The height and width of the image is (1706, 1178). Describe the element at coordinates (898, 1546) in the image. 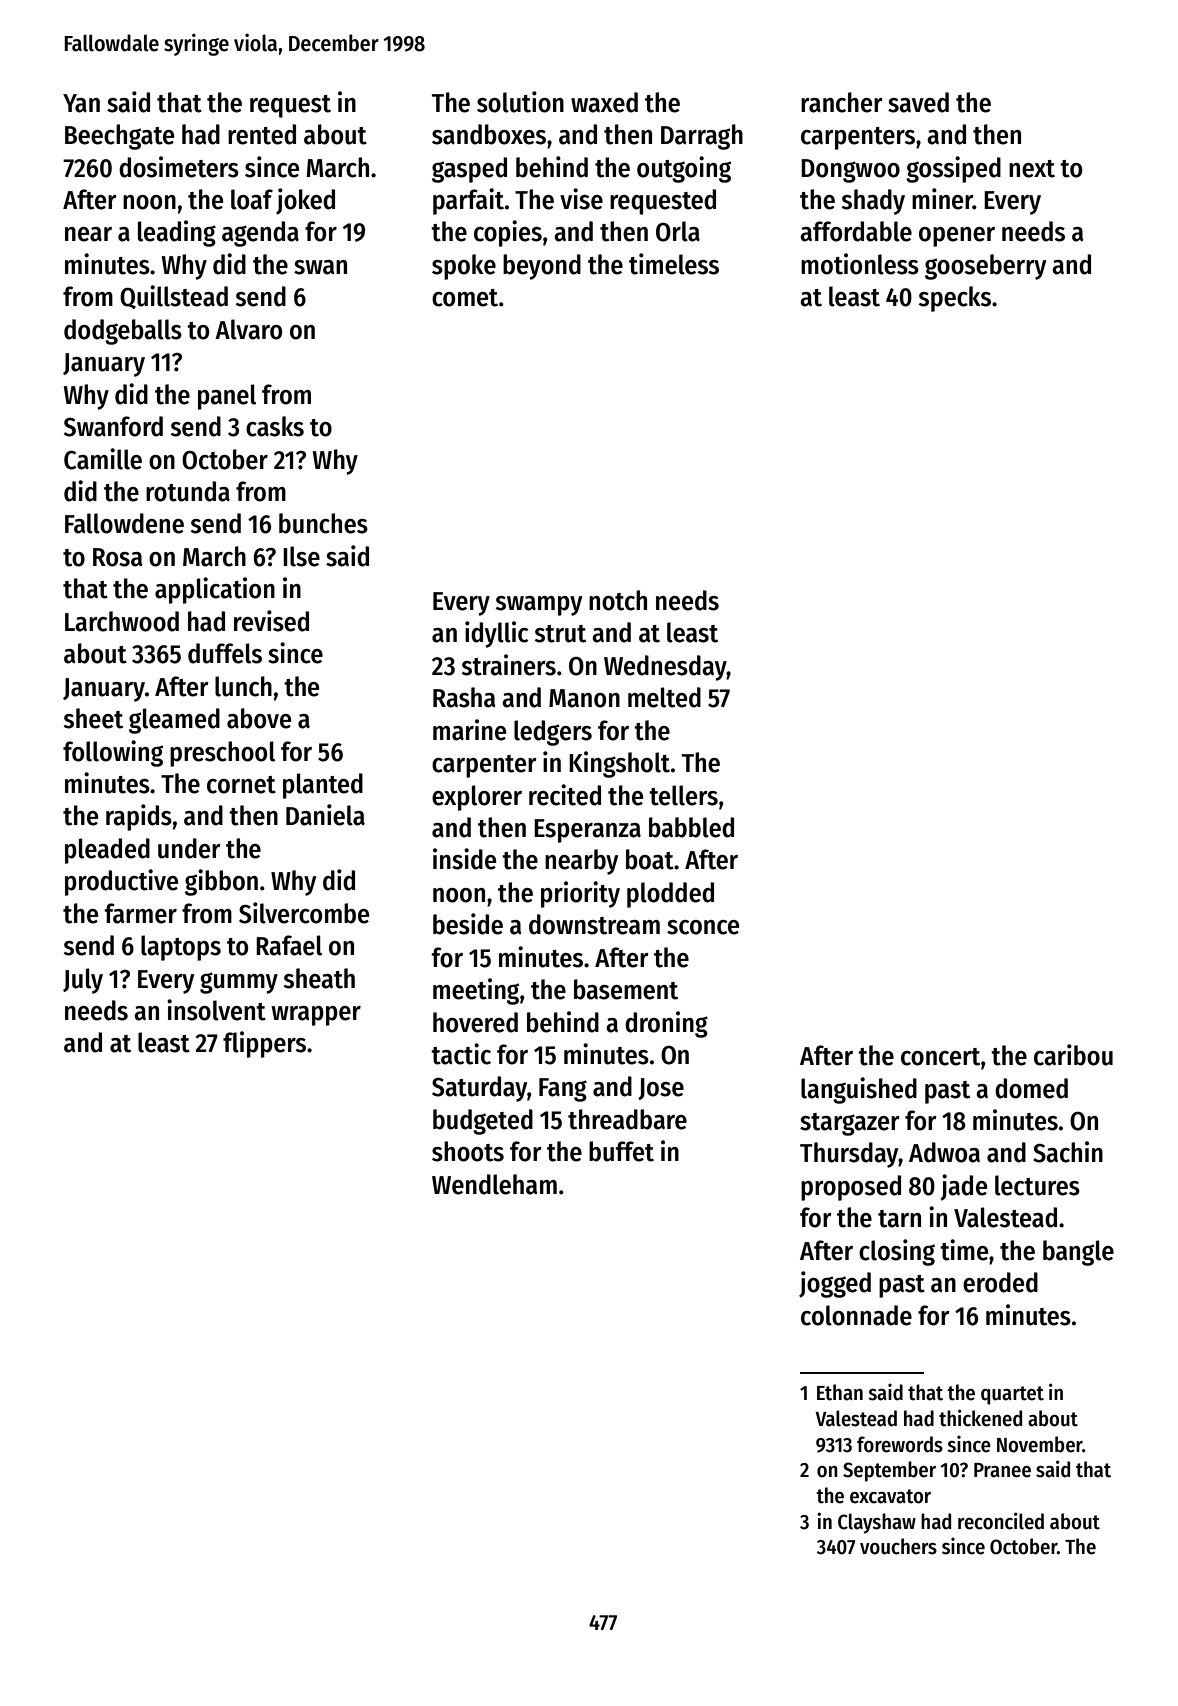

I see `vouchers` at that location.
